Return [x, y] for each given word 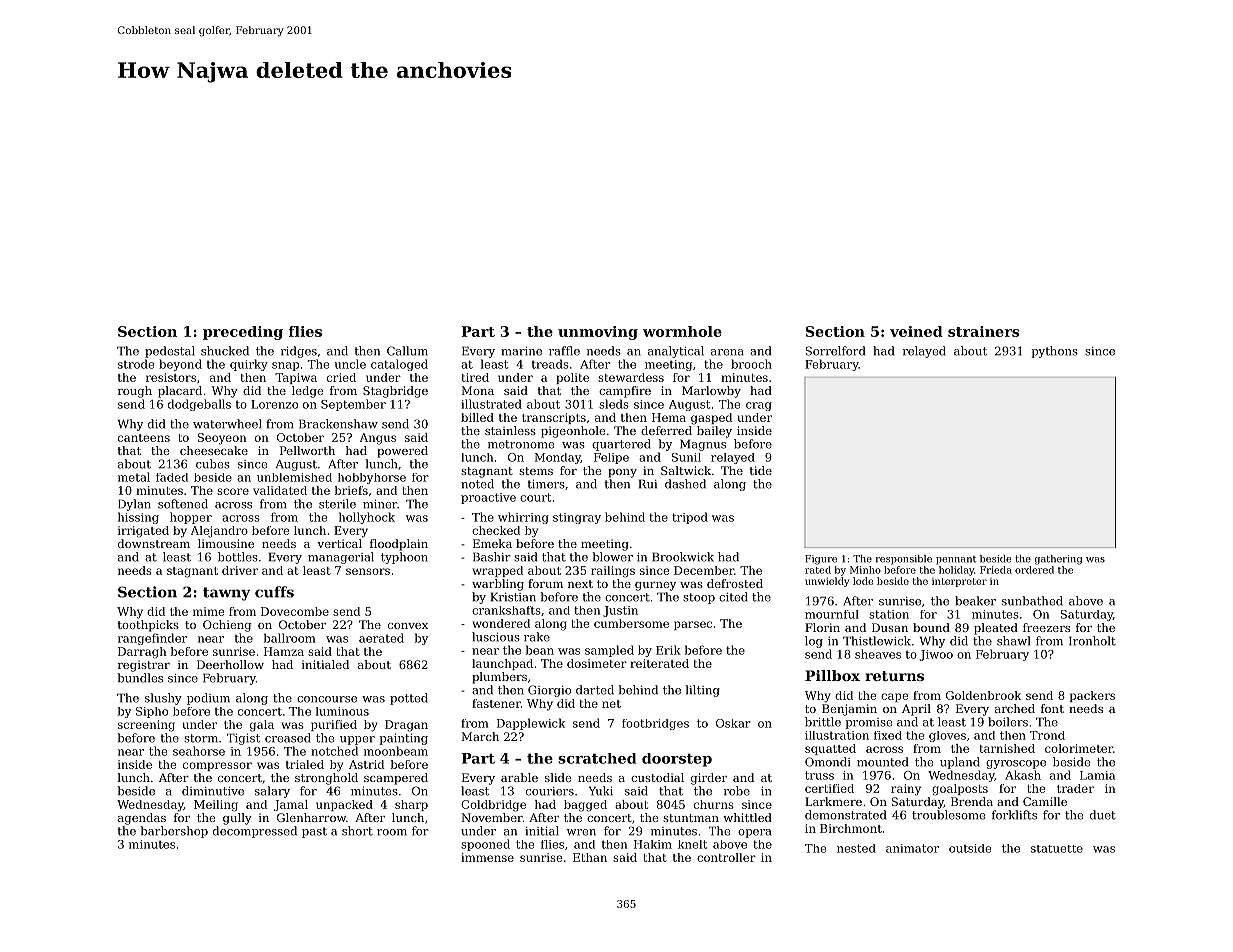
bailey [714, 432]
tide [761, 470]
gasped [711, 419]
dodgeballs [199, 405]
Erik [668, 650]
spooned [485, 845]
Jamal [291, 805]
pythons [1055, 352]
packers [1092, 696]
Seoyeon [222, 439]
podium [208, 699]
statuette [1057, 849]
